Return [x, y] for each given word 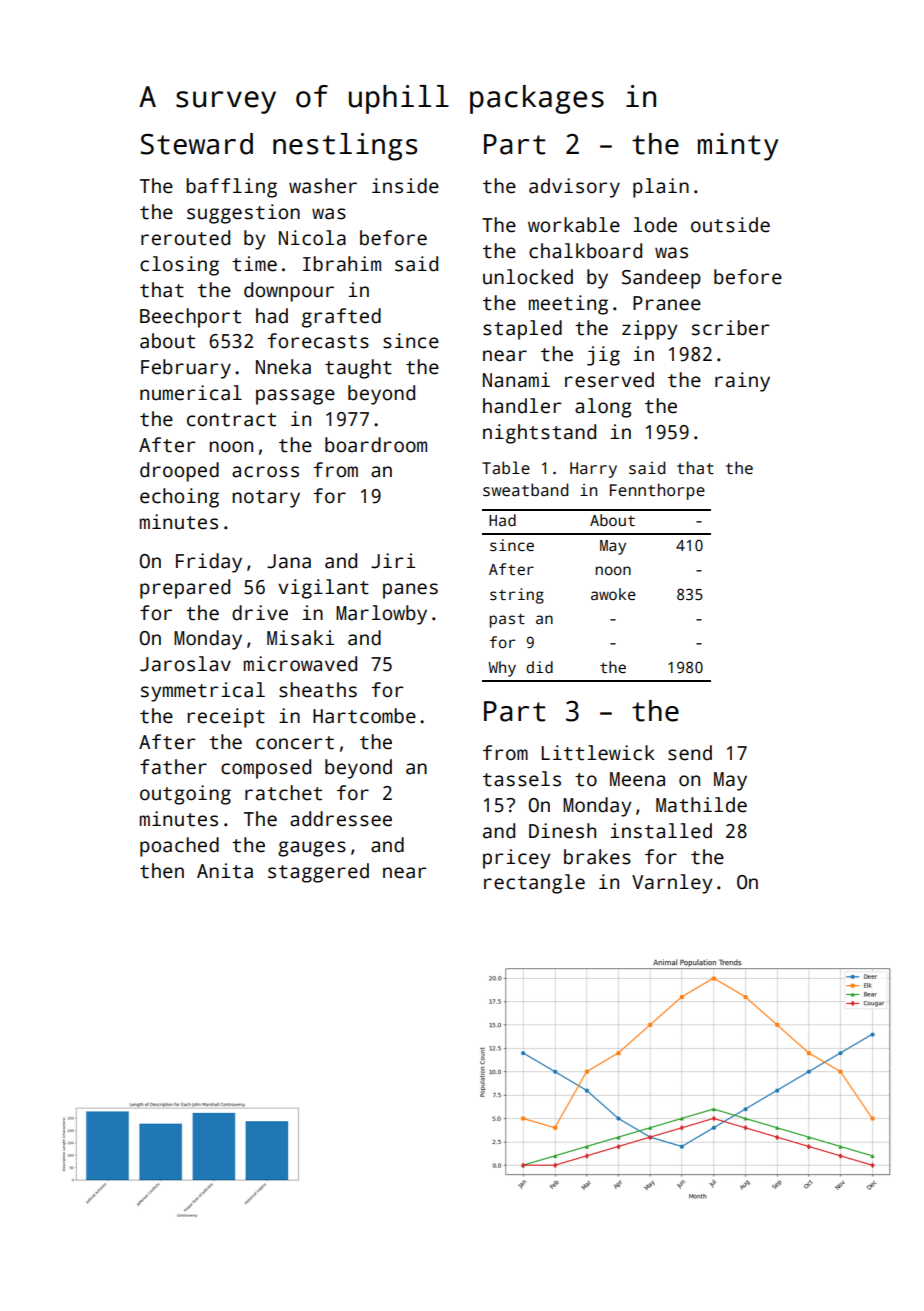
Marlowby [381, 615]
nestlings [345, 147]
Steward [197, 144]
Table [506, 468]
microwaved [300, 664]
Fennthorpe [657, 491]
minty [738, 147]
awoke [613, 594]
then [162, 871]
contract [231, 420]
